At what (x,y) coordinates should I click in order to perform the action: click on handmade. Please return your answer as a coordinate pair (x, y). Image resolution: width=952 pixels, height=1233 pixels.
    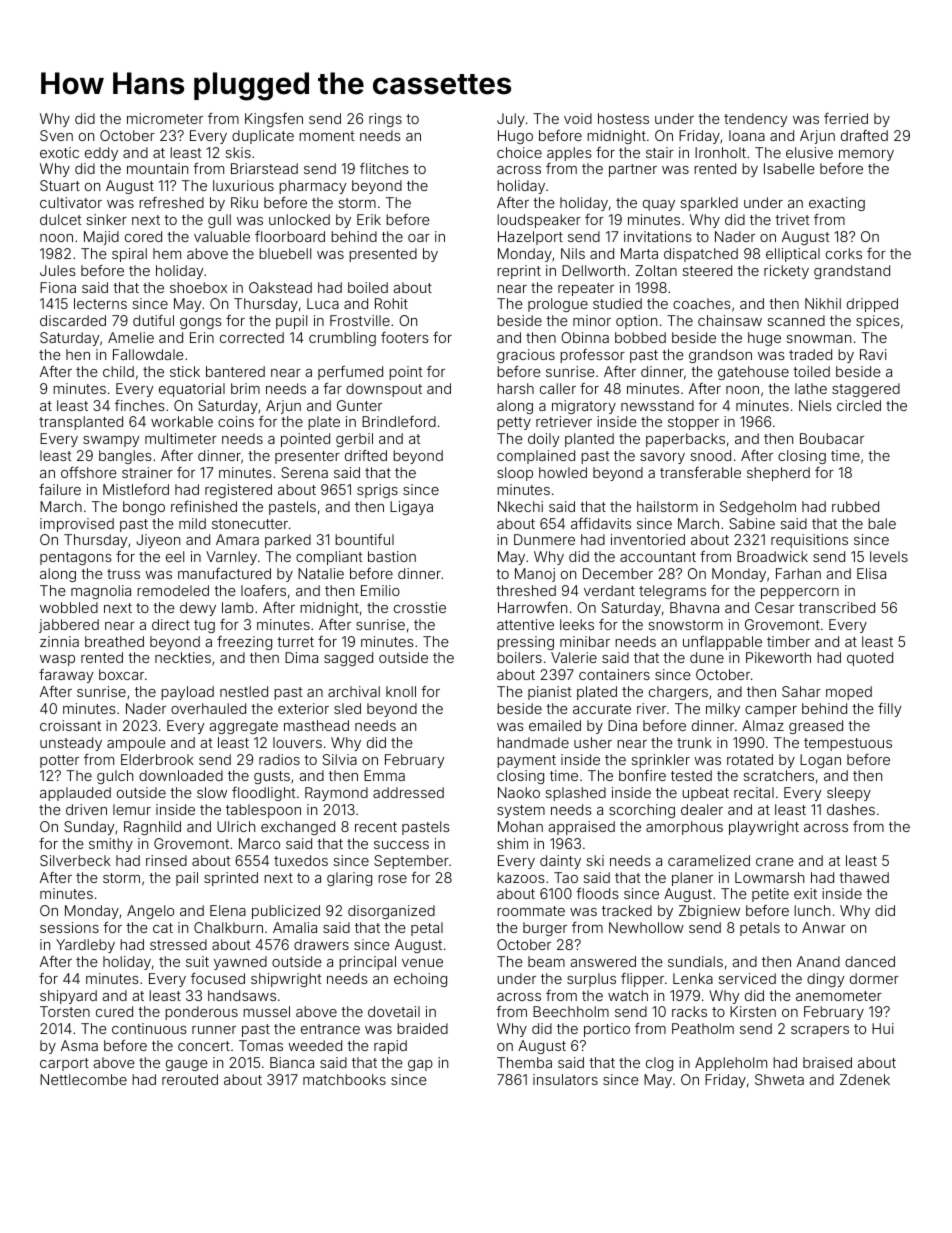
    Looking at the image, I should click on (533, 742).
